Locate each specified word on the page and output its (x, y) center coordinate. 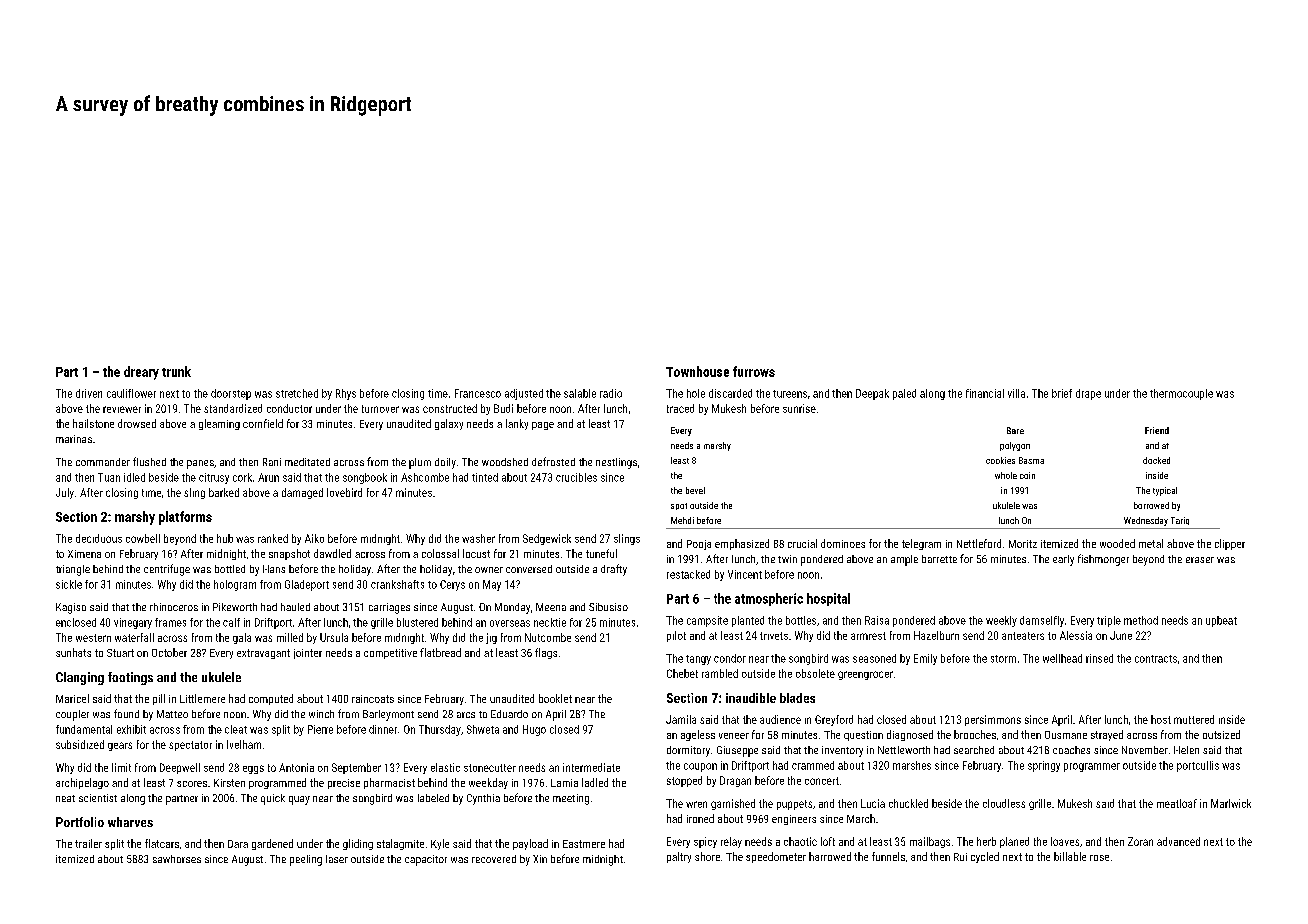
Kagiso (71, 608)
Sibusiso (608, 607)
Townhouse (697, 371)
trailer (88, 843)
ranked (273, 538)
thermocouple (1181, 394)
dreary (141, 373)
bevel (695, 490)
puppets (794, 805)
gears (120, 746)
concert (822, 781)
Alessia (1076, 635)
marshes (912, 765)
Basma (1031, 460)
